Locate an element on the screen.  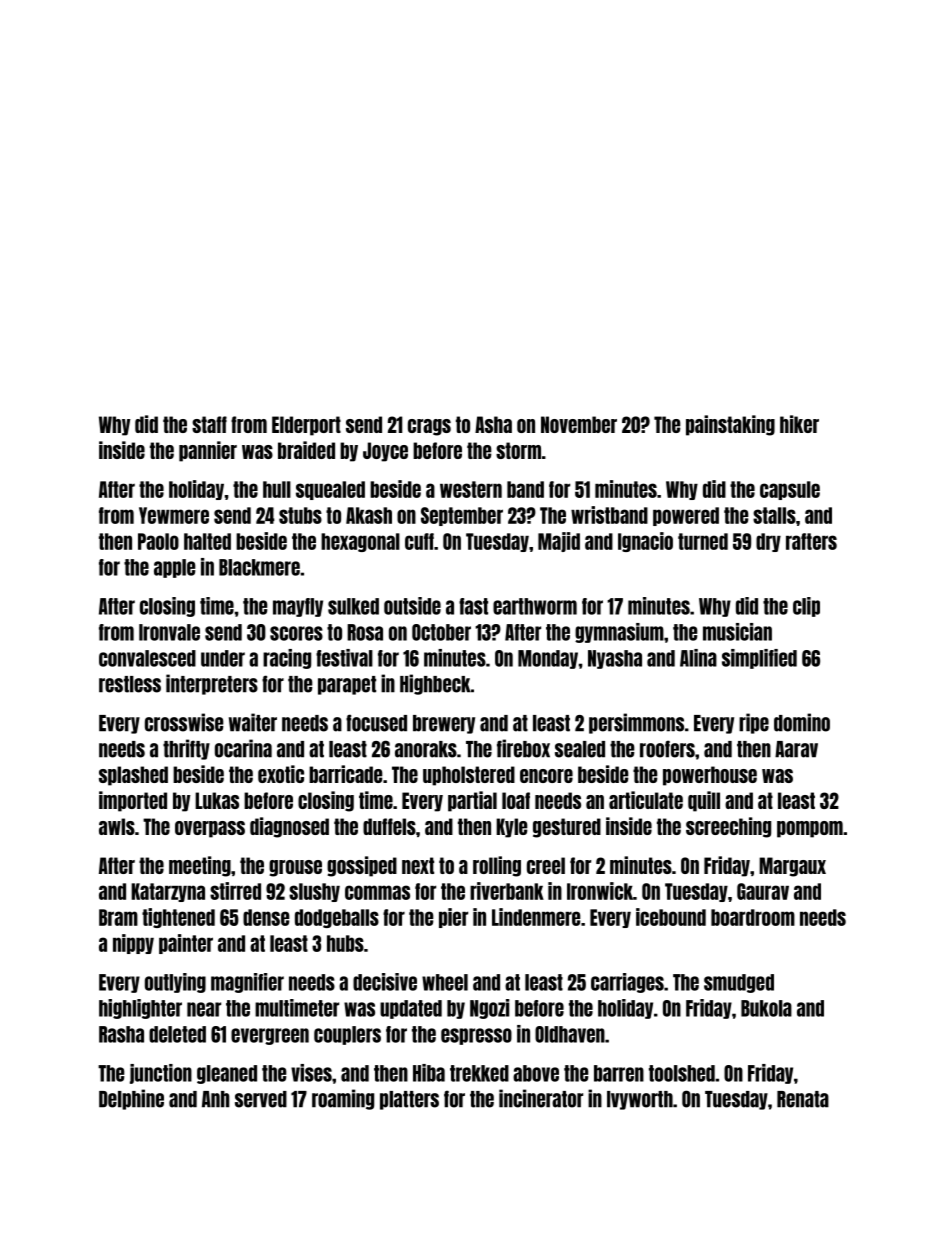
Anh is located at coordinates (216, 1099).
